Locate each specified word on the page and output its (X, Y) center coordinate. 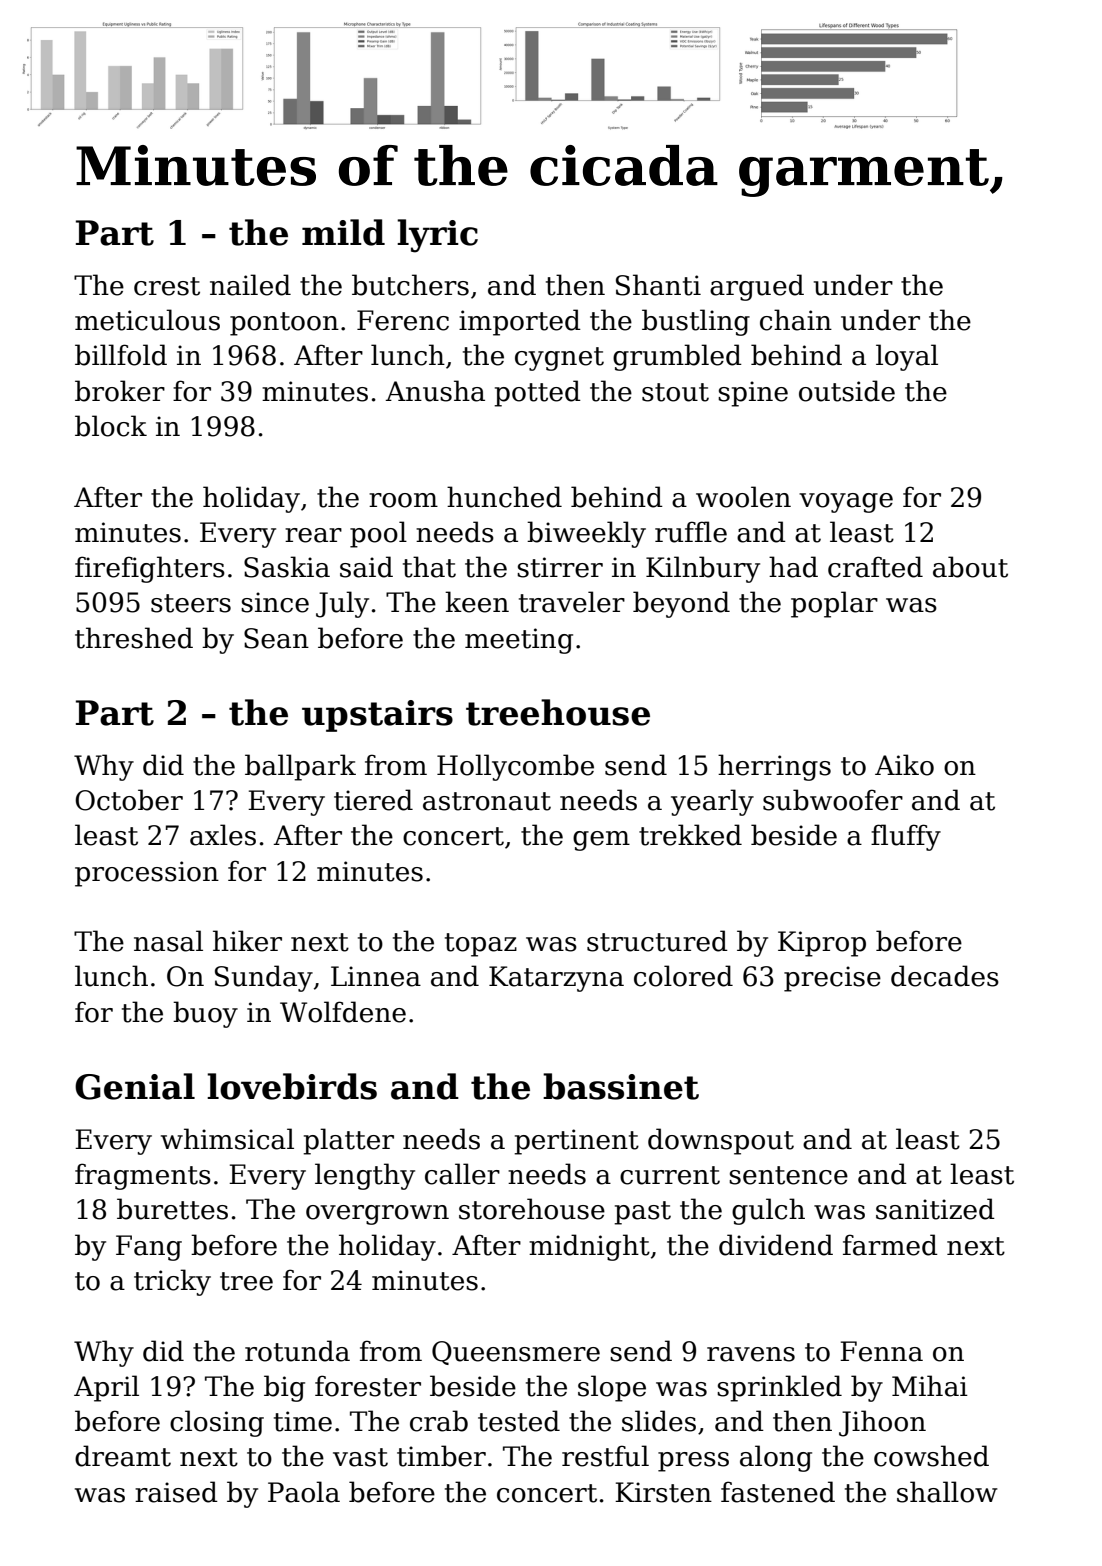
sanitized (935, 1209)
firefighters (150, 569)
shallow (947, 1492)
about (970, 567)
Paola (304, 1492)
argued (757, 287)
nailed (250, 285)
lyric (437, 236)
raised (176, 1492)
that (429, 567)
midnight (589, 1247)
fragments (143, 1176)
